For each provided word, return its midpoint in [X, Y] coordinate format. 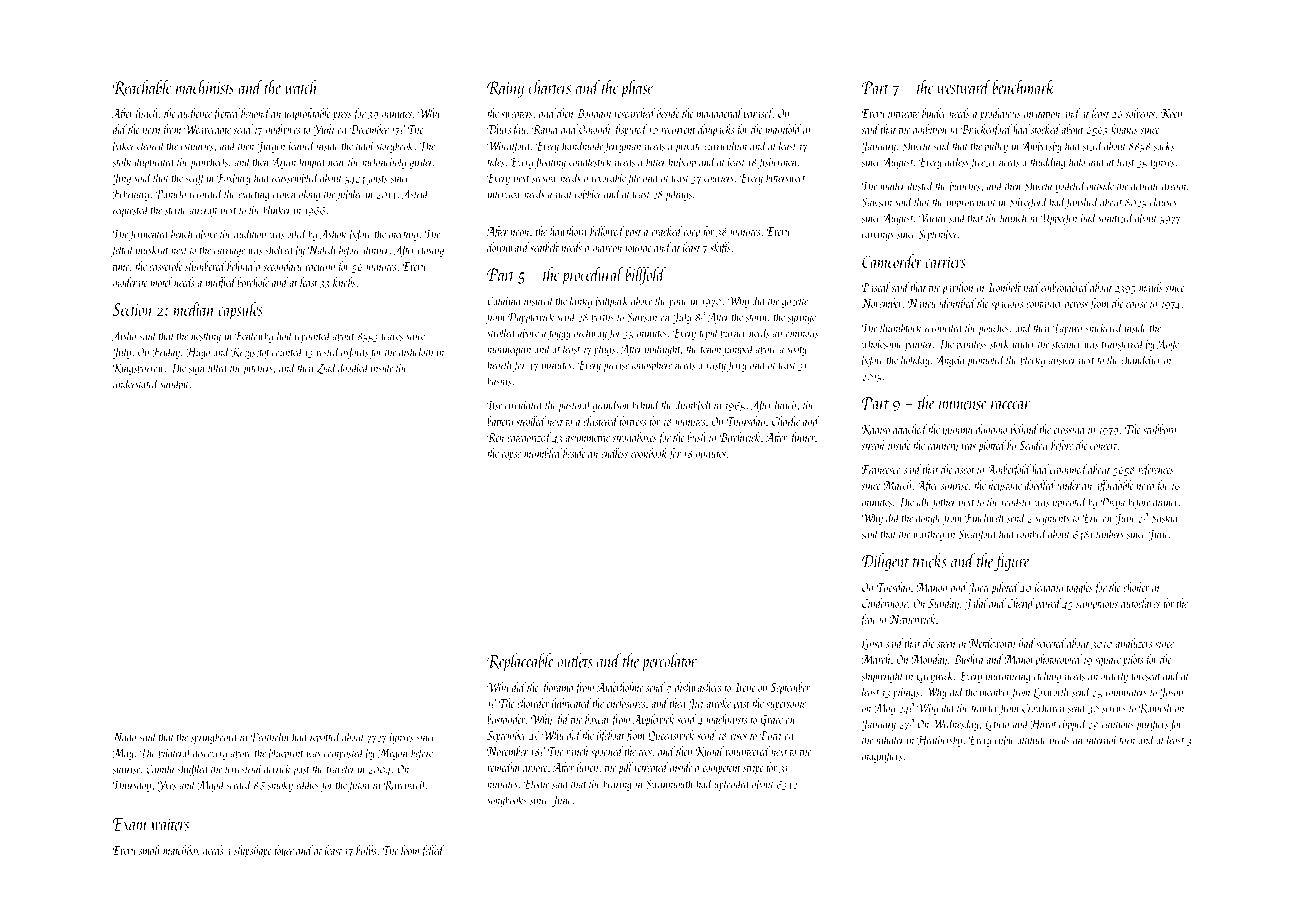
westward [964, 87]
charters [550, 87]
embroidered [1065, 287]
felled [432, 851]
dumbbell [694, 404]
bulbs [366, 850]
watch [301, 87]
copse [511, 456]
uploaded [732, 784]
